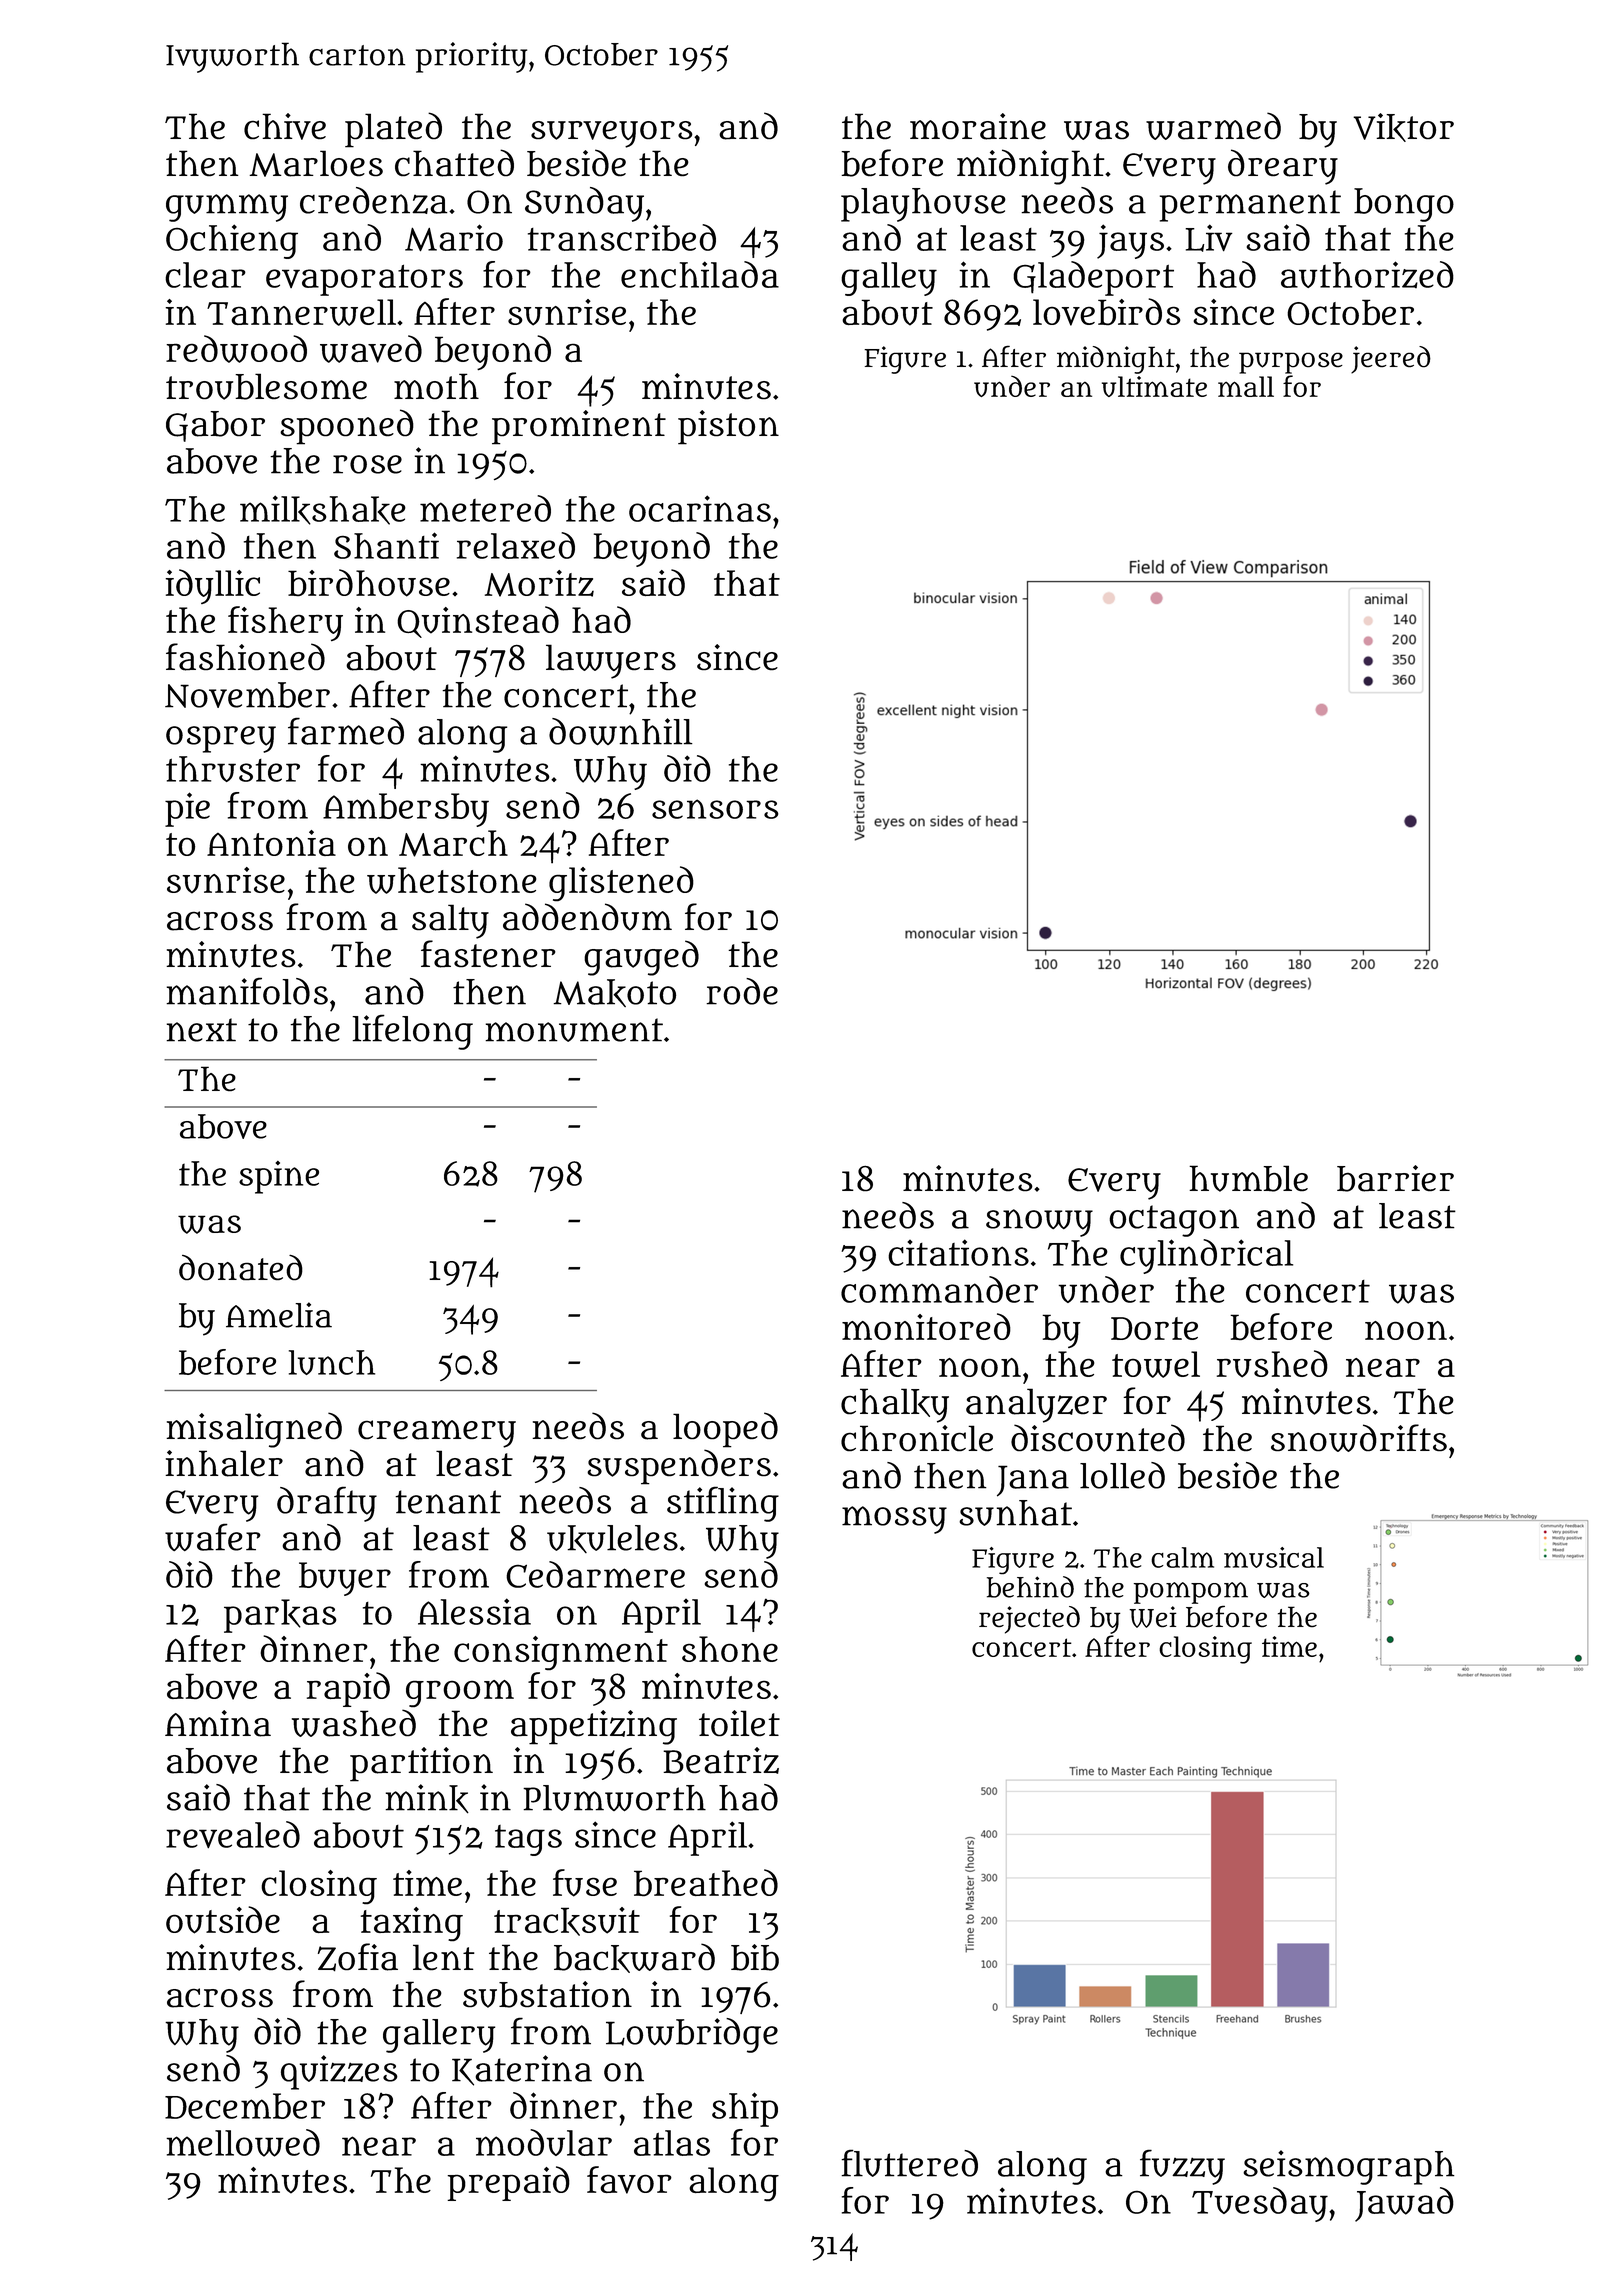 The width and height of the page is (1620, 2292). What do you see at coordinates (1359, 1438) in the page?
I see `snowdrifts` at bounding box center [1359, 1438].
